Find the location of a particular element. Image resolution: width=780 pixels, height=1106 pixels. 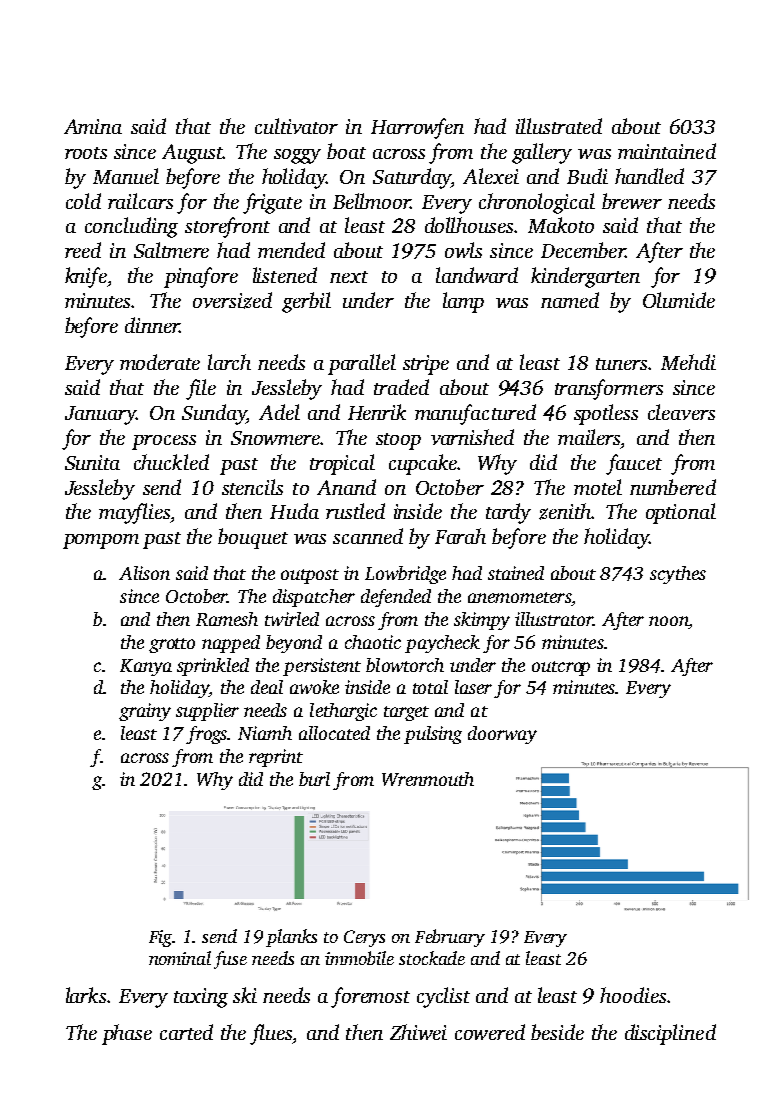

hoodies is located at coordinates (633, 995).
